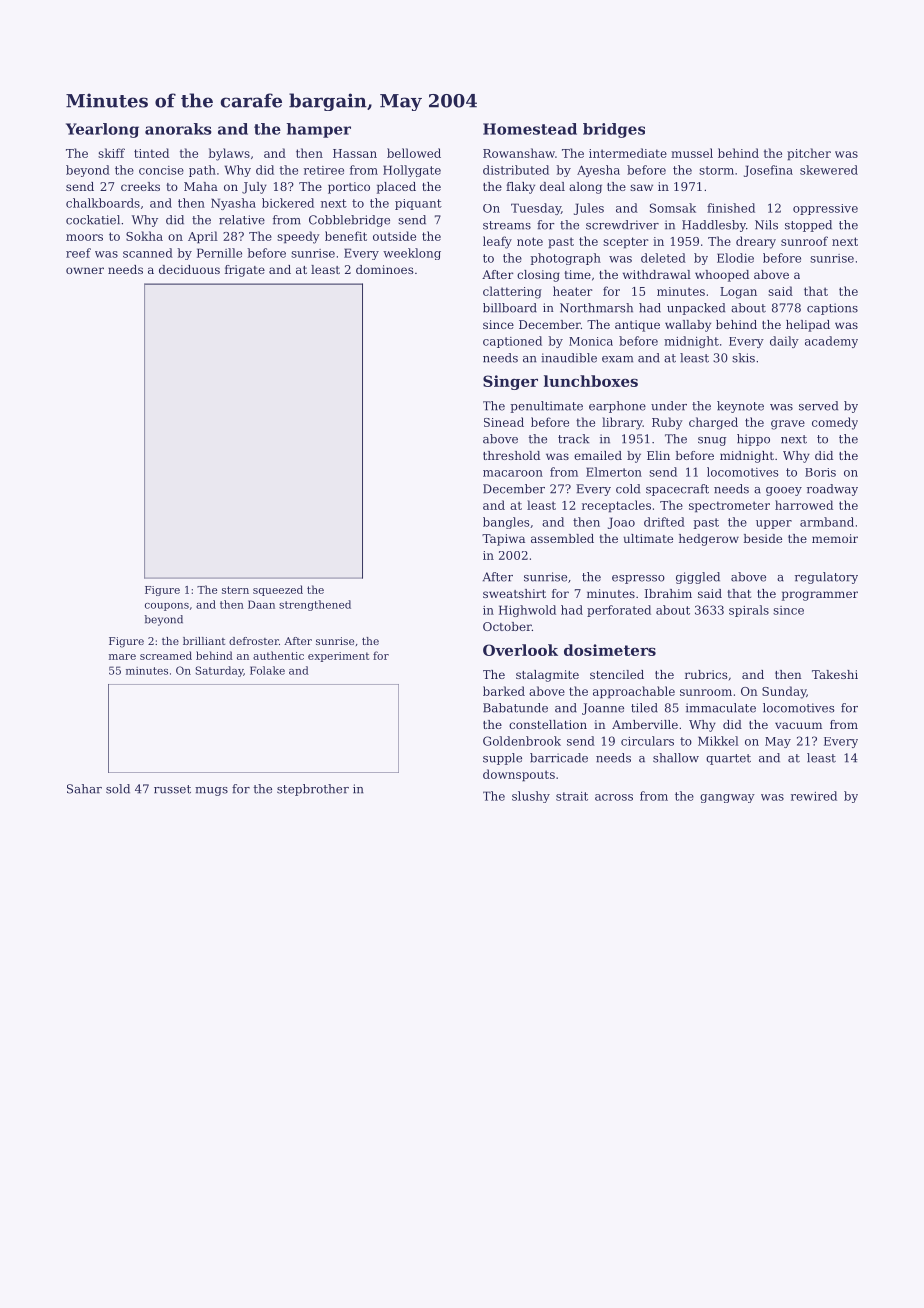 This screenshot has width=924, height=1308. I want to click on mugs, so click(211, 791).
